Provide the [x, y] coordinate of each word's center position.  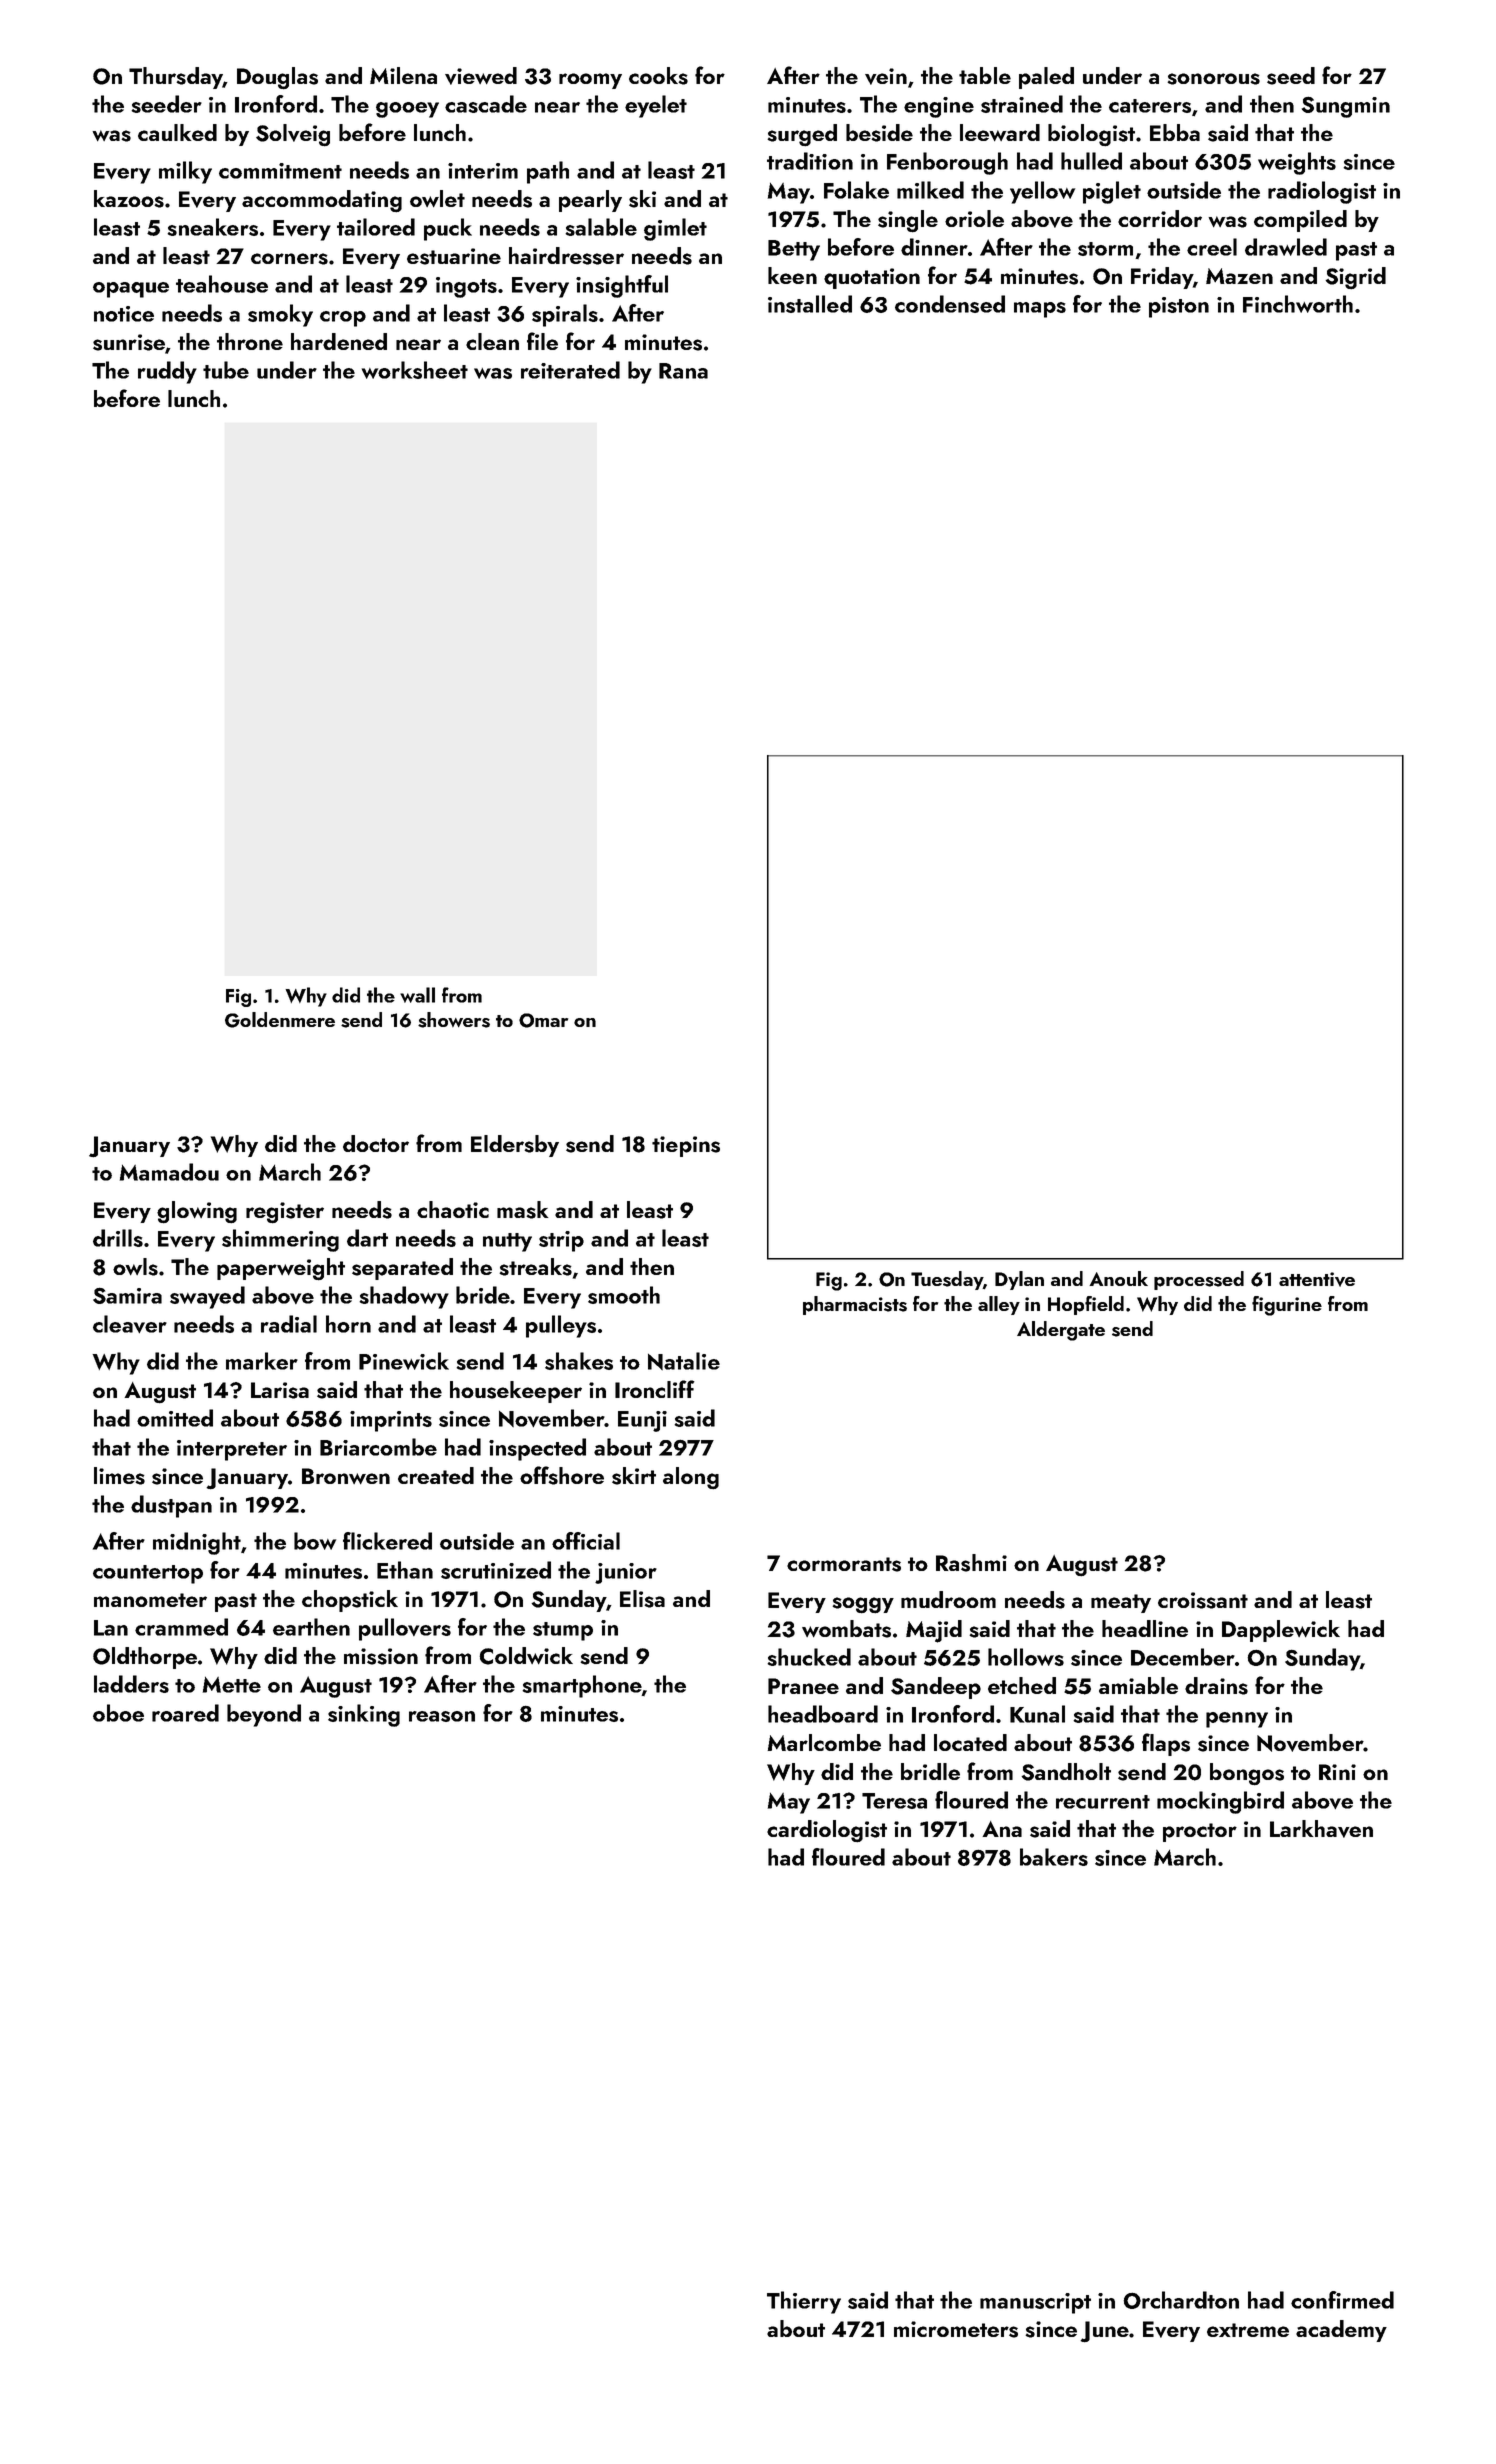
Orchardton [1181, 2300]
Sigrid [1355, 278]
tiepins [686, 1146]
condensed [950, 304]
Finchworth [1298, 304]
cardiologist [827, 1831]
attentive [1317, 1279]
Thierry [804, 2302]
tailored [376, 227]
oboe [118, 1713]
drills [118, 1238]
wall [417, 995]
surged [802, 135]
